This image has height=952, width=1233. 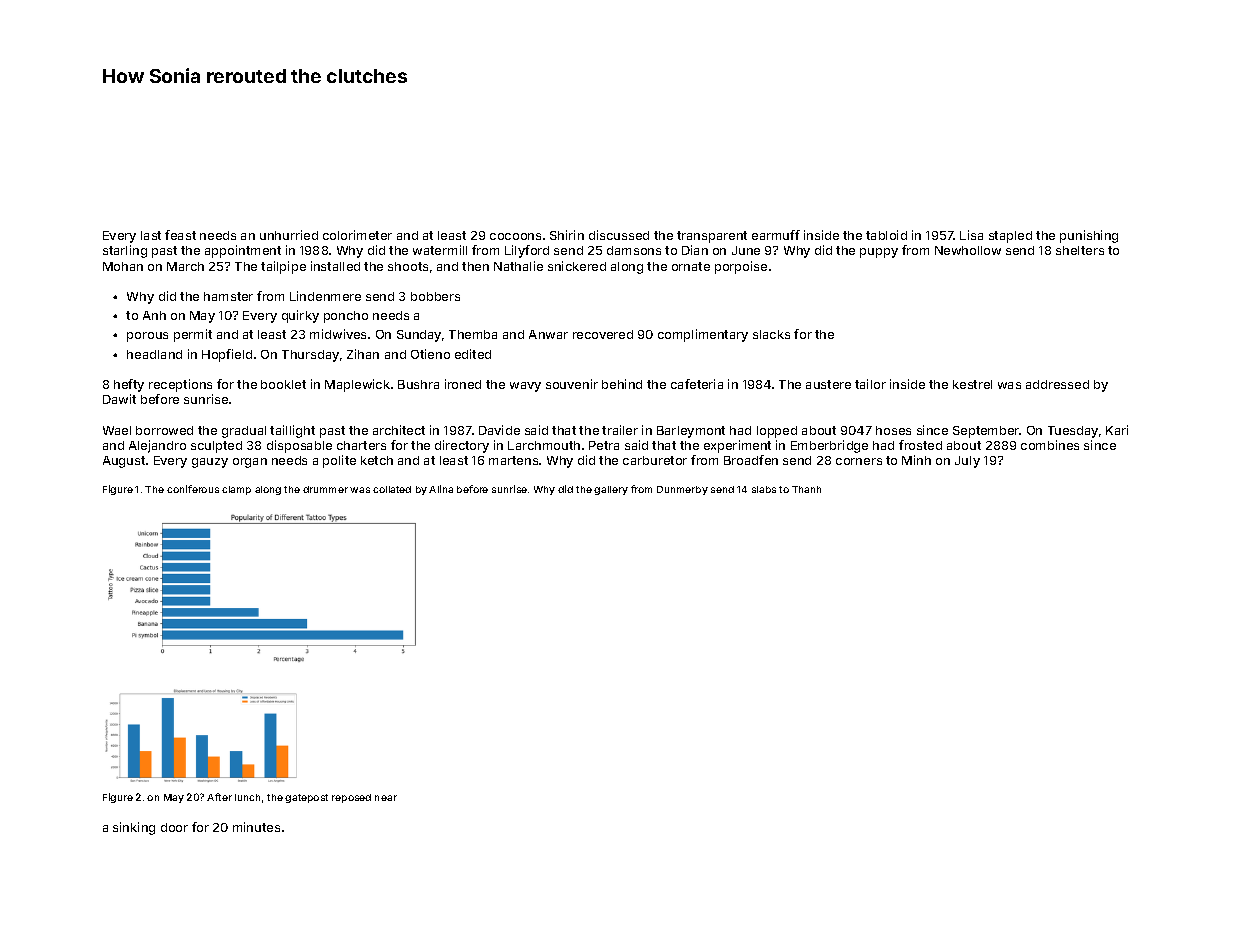 I want to click on door, so click(x=174, y=827).
